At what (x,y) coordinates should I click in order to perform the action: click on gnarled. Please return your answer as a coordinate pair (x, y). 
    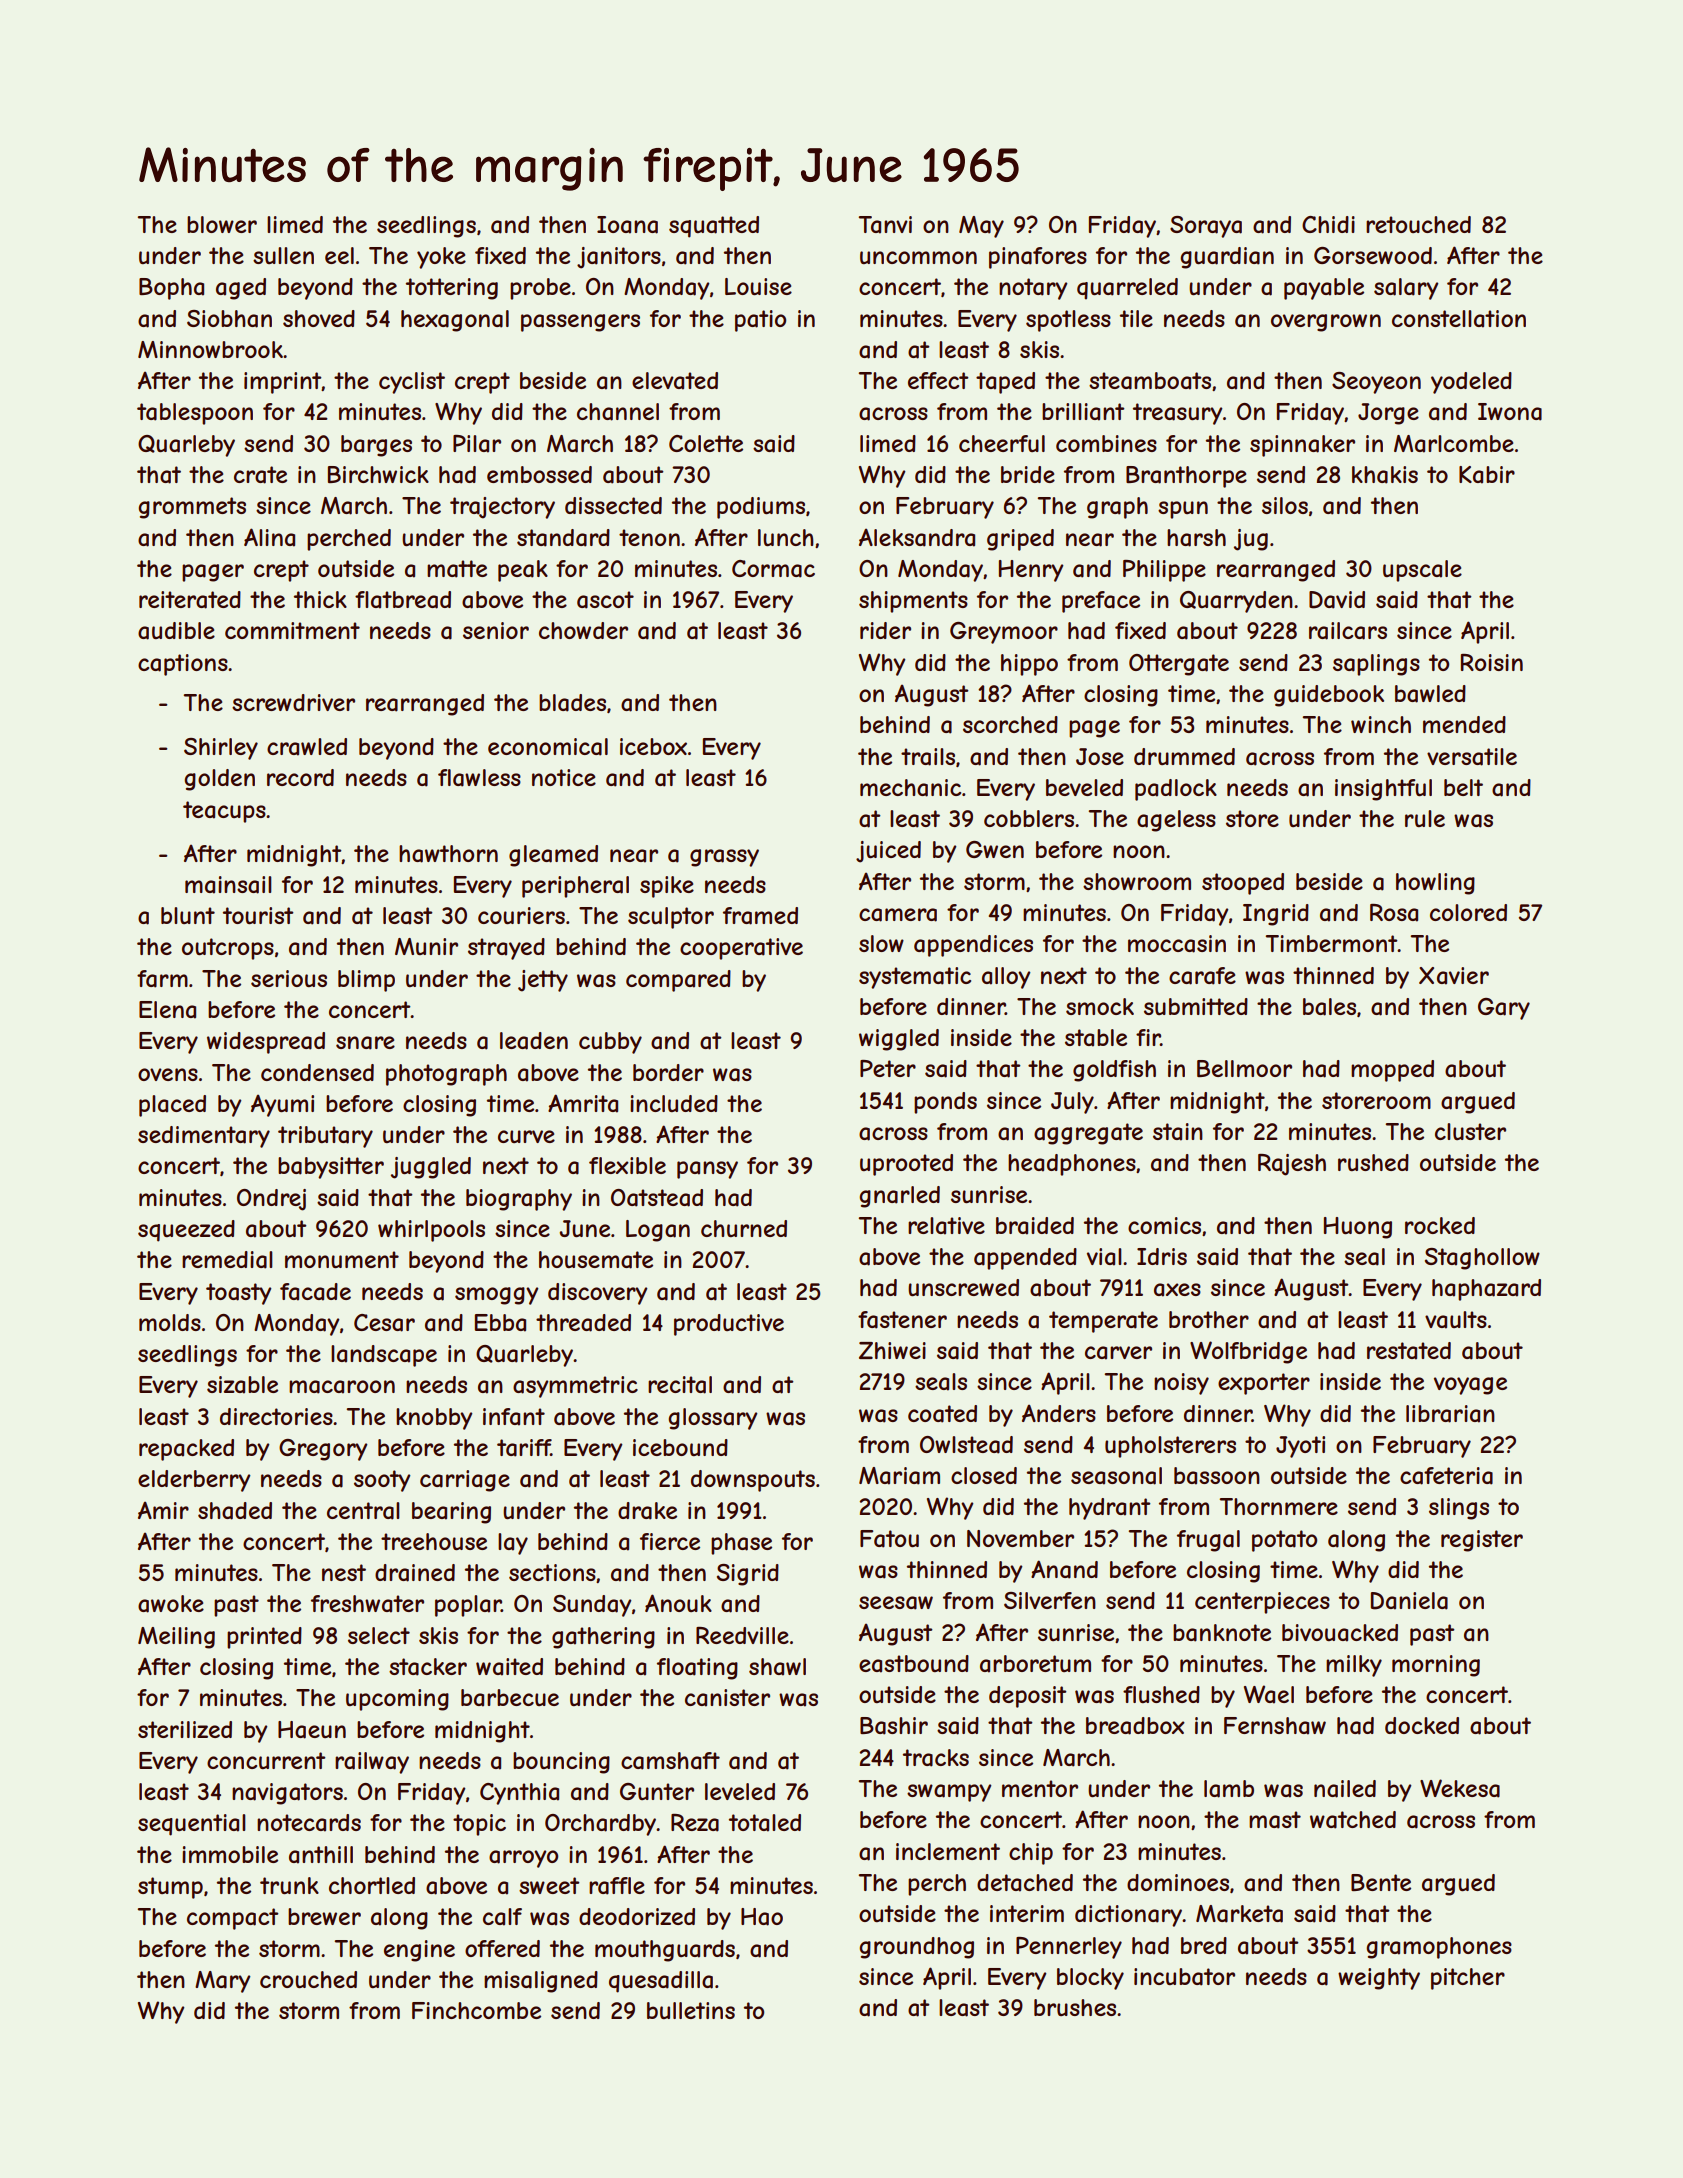
    Looking at the image, I should click on (899, 1197).
